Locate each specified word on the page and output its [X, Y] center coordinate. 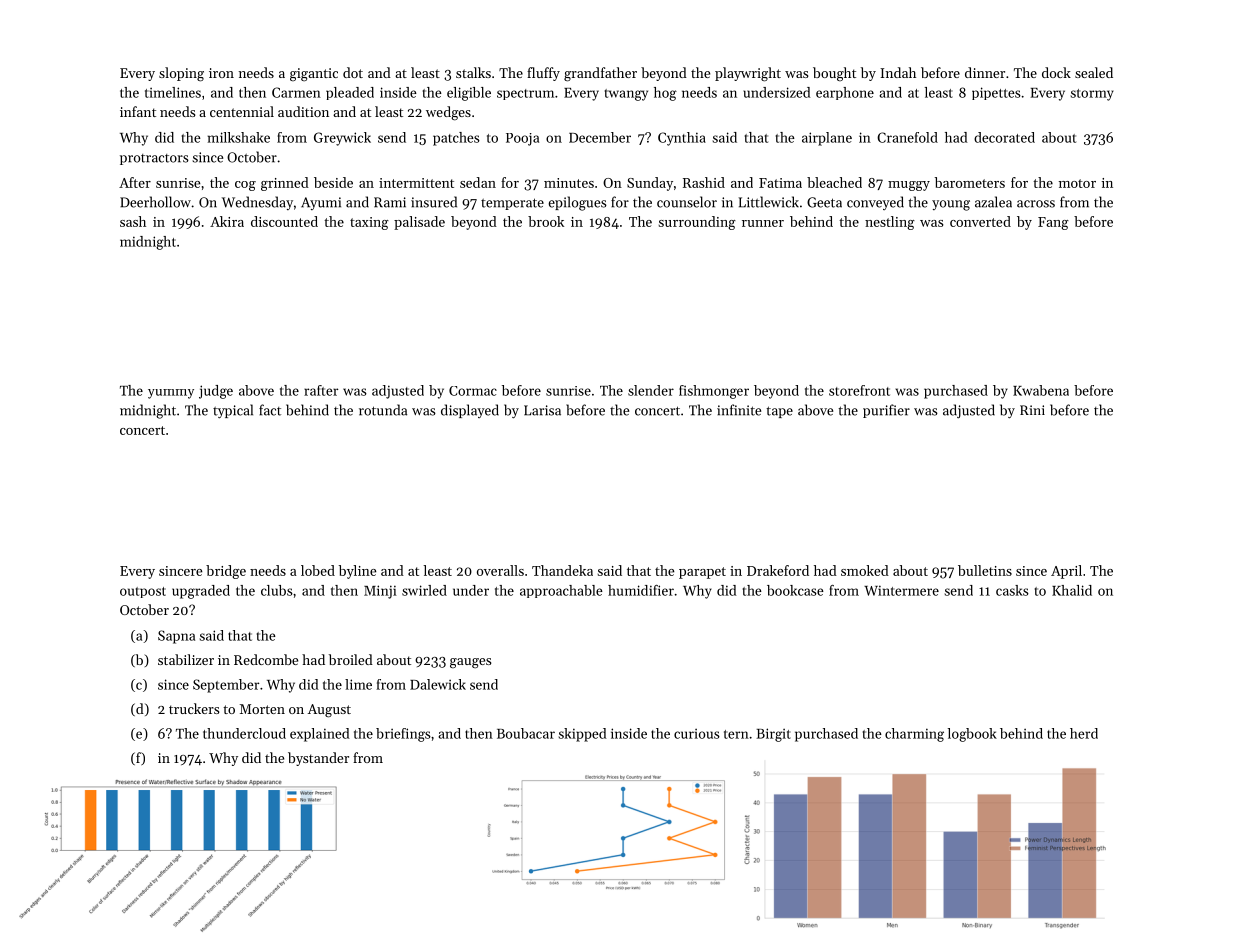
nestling [890, 223]
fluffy [543, 74]
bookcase [795, 590]
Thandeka [562, 570]
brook [546, 221]
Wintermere [901, 590]
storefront [859, 390]
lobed [318, 570]
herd [1084, 733]
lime [358, 684]
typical [233, 411]
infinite [739, 410]
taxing [369, 223]
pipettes [996, 93]
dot [353, 72]
